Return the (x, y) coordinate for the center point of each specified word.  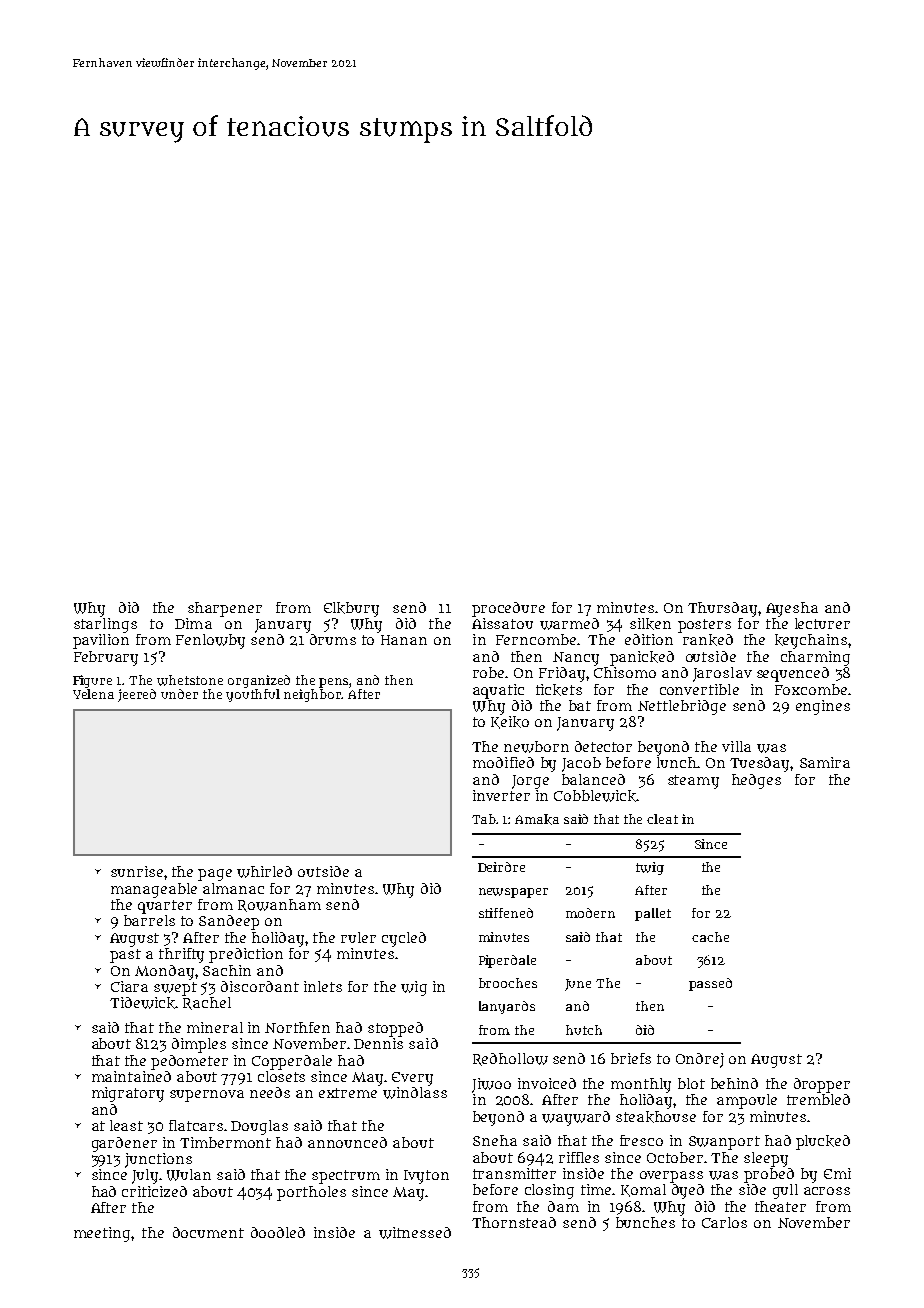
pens (334, 683)
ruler (358, 937)
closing (549, 1191)
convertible (699, 689)
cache (710, 937)
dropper (822, 1085)
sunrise (137, 871)
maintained (131, 1076)
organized (259, 681)
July (145, 1176)
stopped (395, 1029)
